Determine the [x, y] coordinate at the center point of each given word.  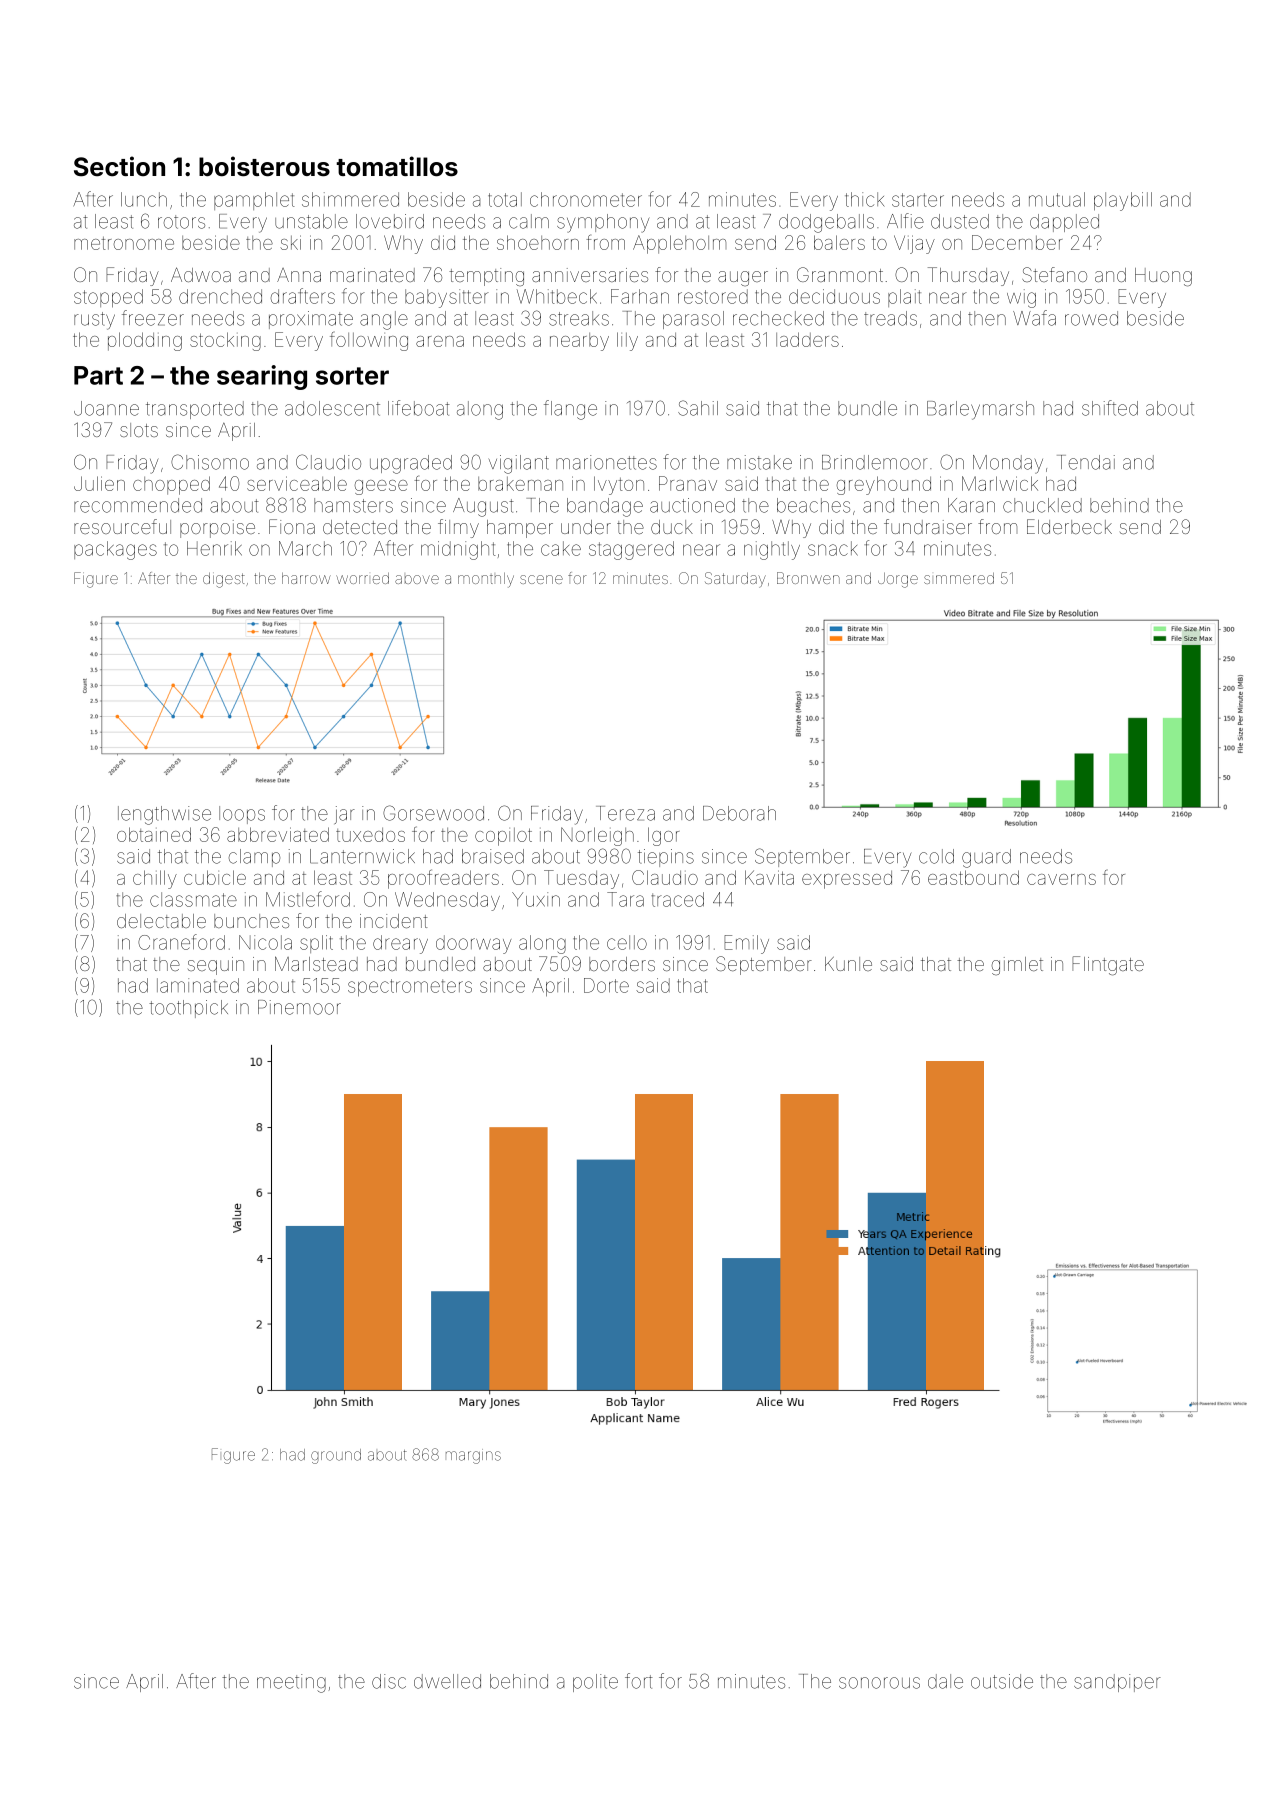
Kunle [848, 964]
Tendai [1086, 462]
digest [224, 580]
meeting [291, 1683]
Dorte [606, 985]
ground [336, 1456]
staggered [631, 550]
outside [1002, 1681]
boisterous [264, 166]
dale [945, 1681]
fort [639, 1681]
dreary [400, 944]
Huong [1163, 277]
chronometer [586, 199]
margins [473, 1456]
